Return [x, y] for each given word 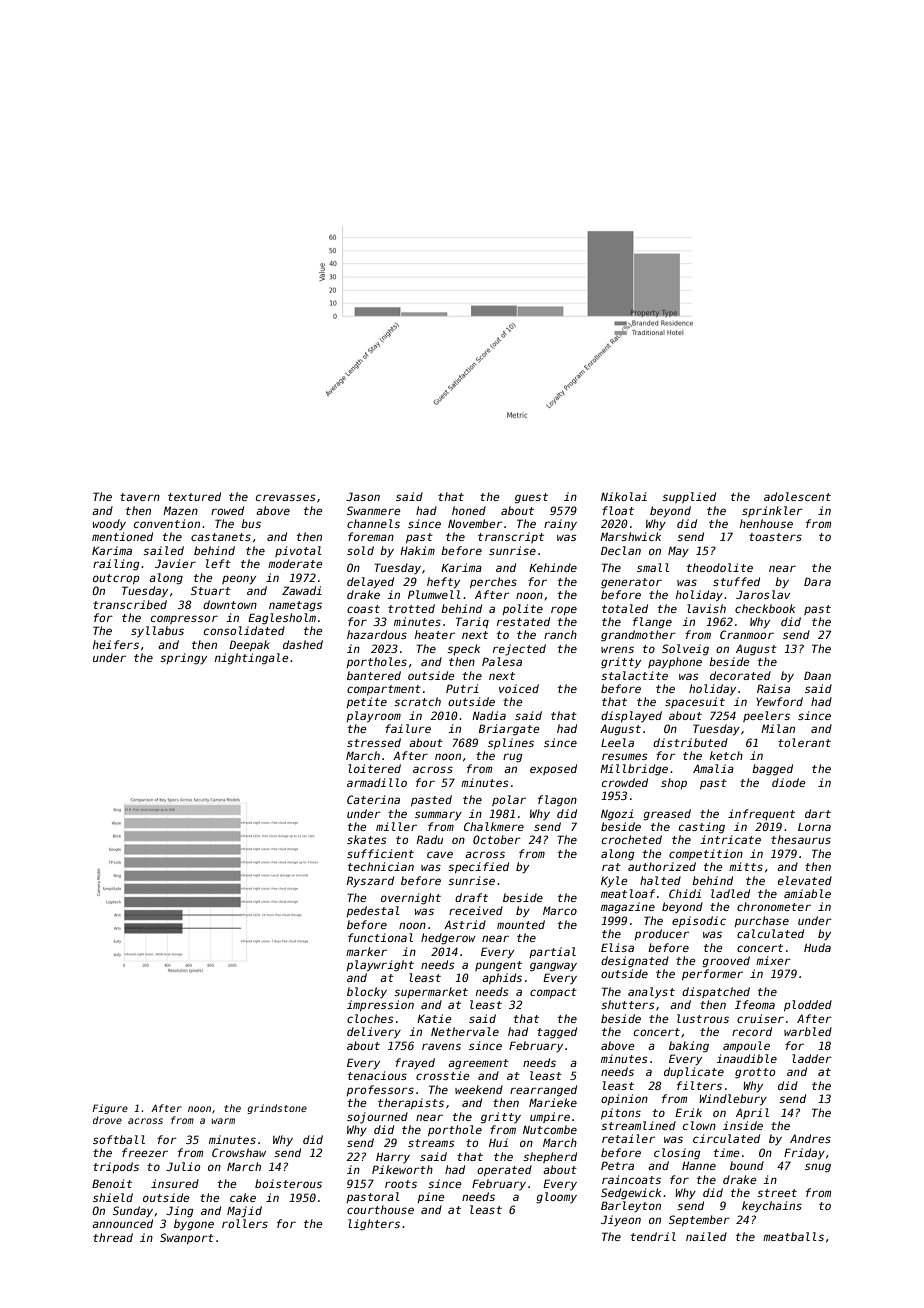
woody [109, 524]
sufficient [380, 853]
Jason [363, 496]
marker [366, 951]
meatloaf [628, 893]
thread [113, 1237]
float [618, 510]
